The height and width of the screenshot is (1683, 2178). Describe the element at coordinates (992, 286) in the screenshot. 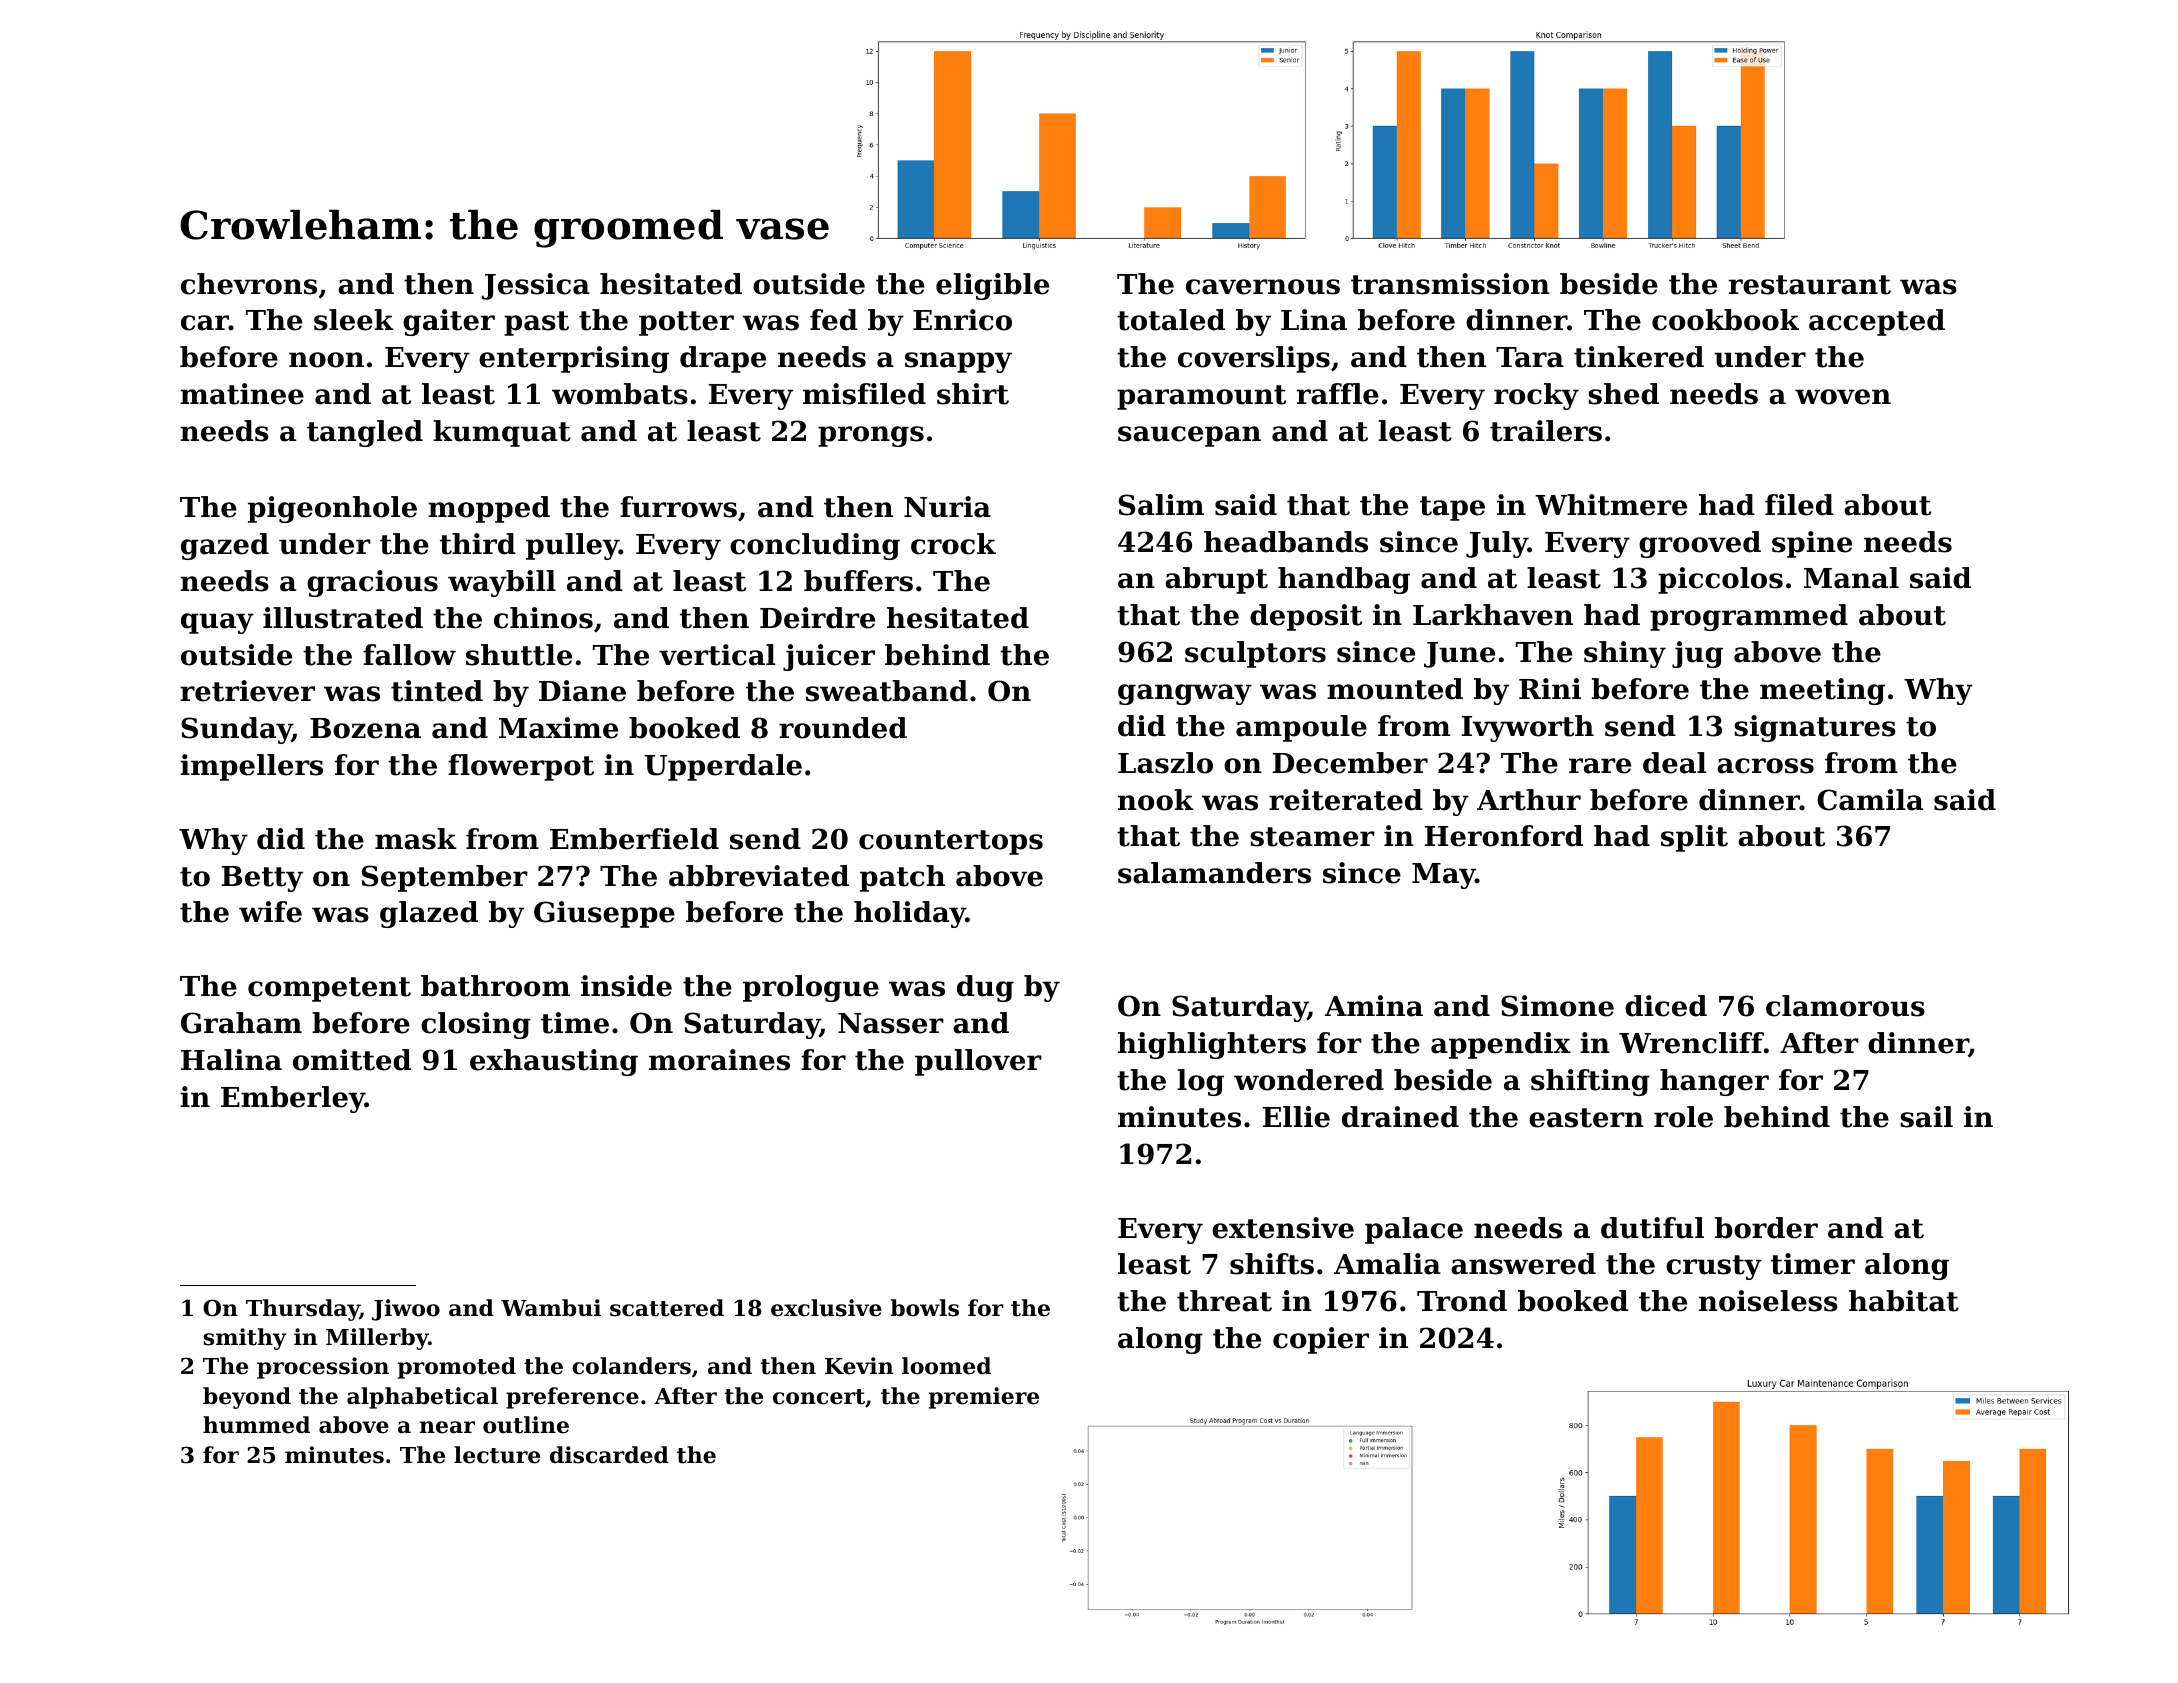

I see `eligible` at that location.
